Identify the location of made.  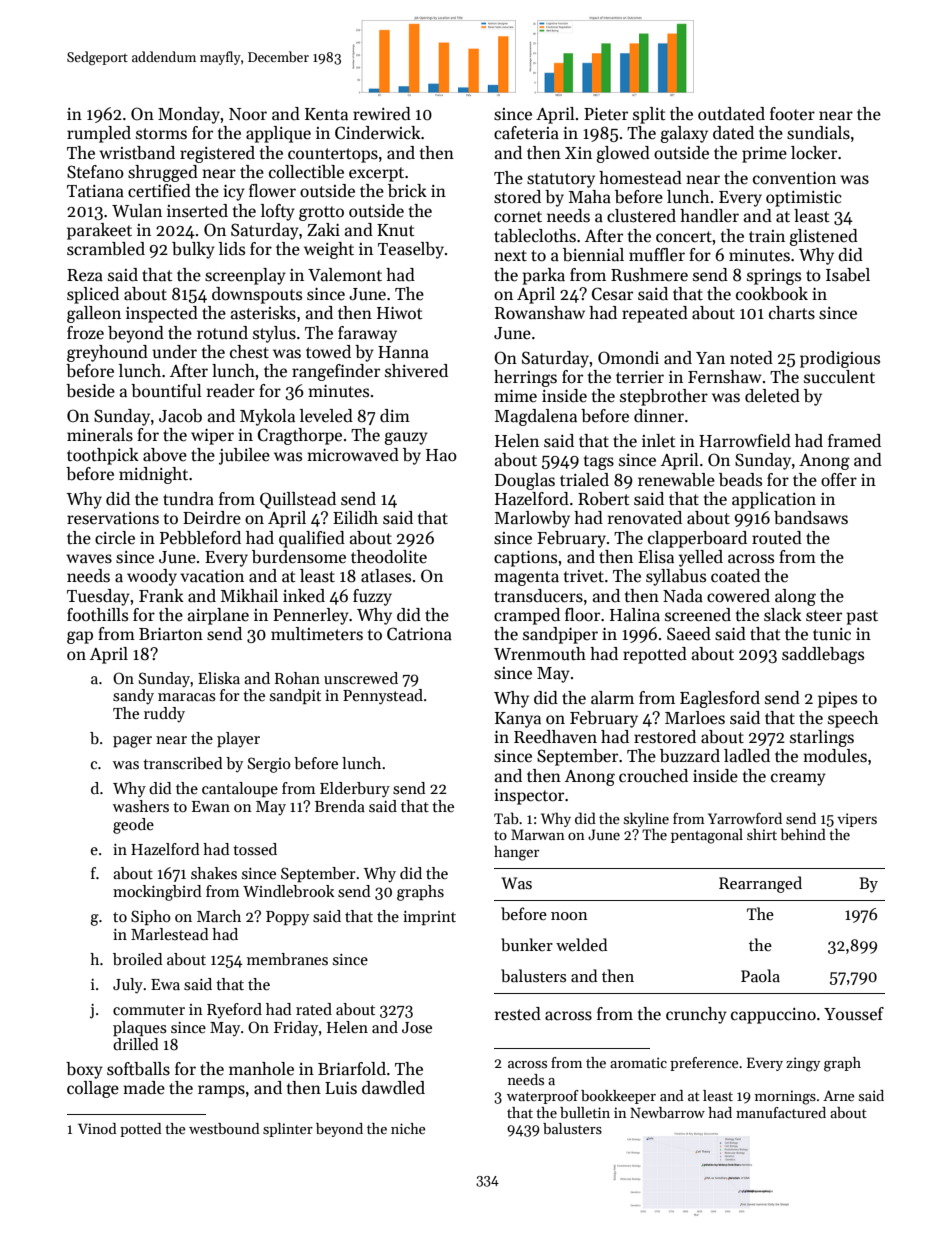
(144, 1088).
